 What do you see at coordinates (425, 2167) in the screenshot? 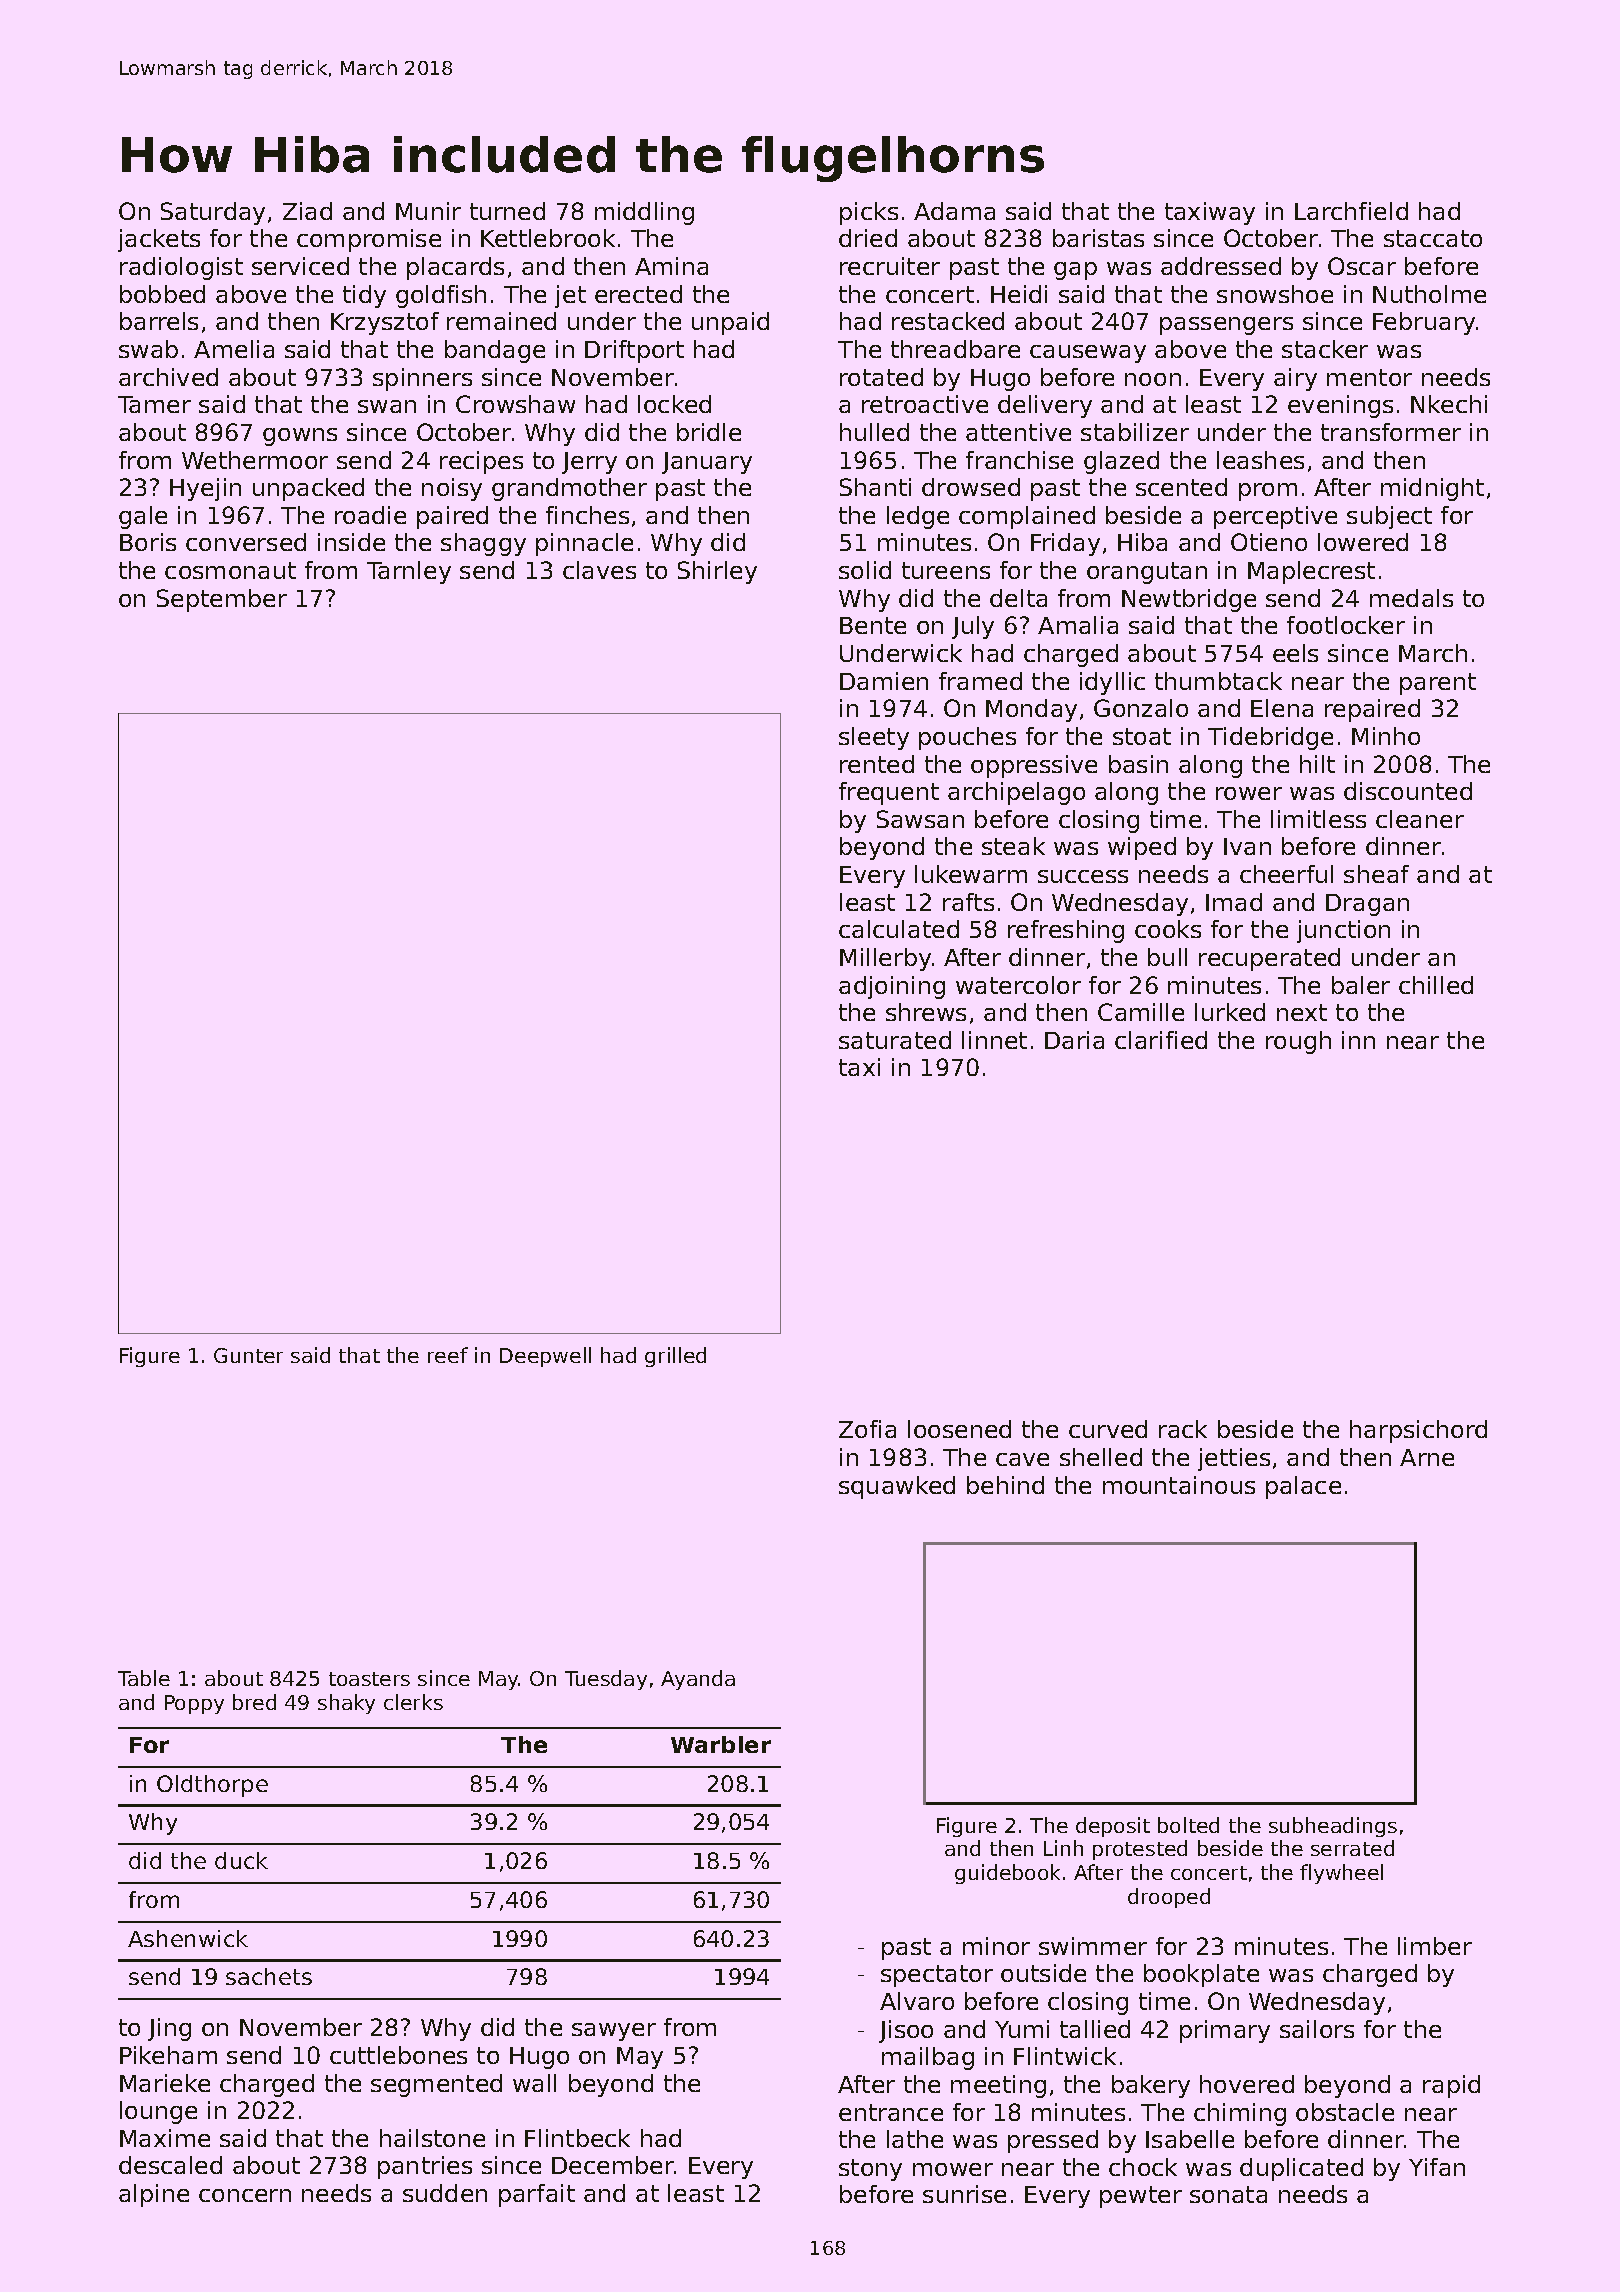
I see `pantries` at bounding box center [425, 2167].
